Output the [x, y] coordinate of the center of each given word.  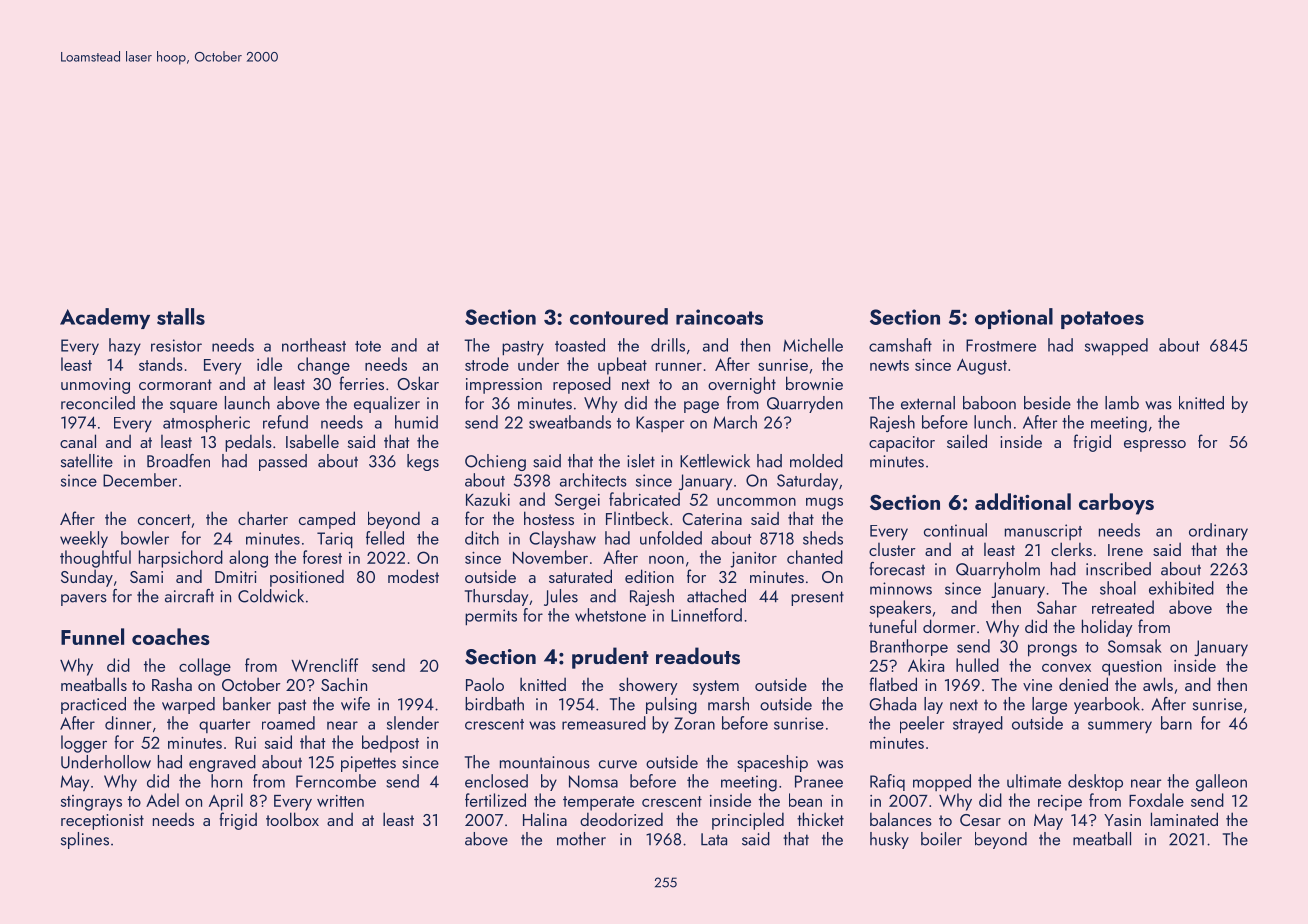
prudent [610, 658]
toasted [580, 345]
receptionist [102, 822]
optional [1014, 318]
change [324, 366]
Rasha [172, 684]
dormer [949, 626]
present [817, 598]
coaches [171, 636]
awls [1158, 684]
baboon [989, 403]
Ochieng [495, 462]
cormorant [175, 384]
